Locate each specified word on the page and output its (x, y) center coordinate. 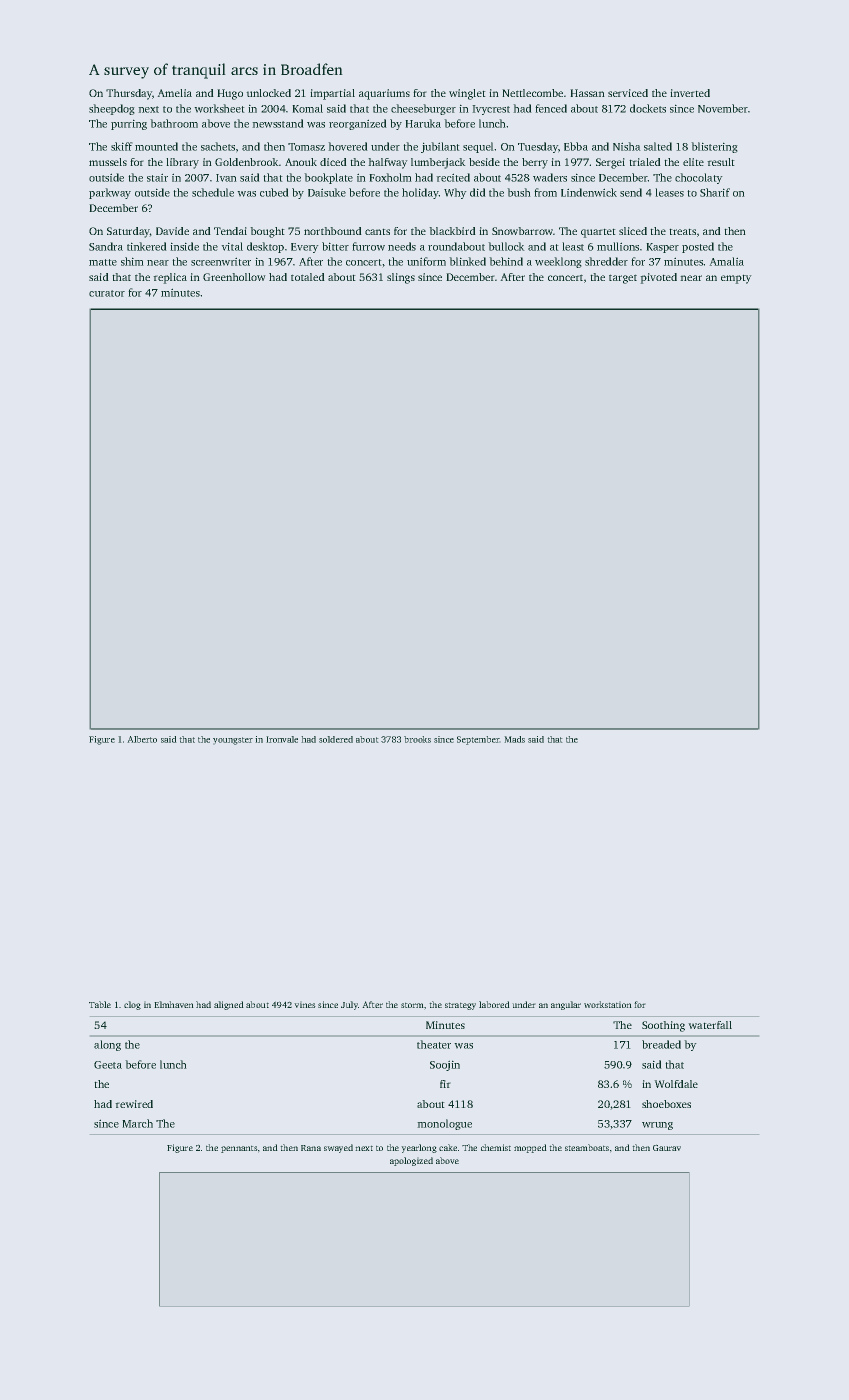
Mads (515, 739)
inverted (690, 93)
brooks (417, 739)
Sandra (106, 246)
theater (434, 1044)
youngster (233, 741)
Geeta (108, 1065)
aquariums (384, 94)
